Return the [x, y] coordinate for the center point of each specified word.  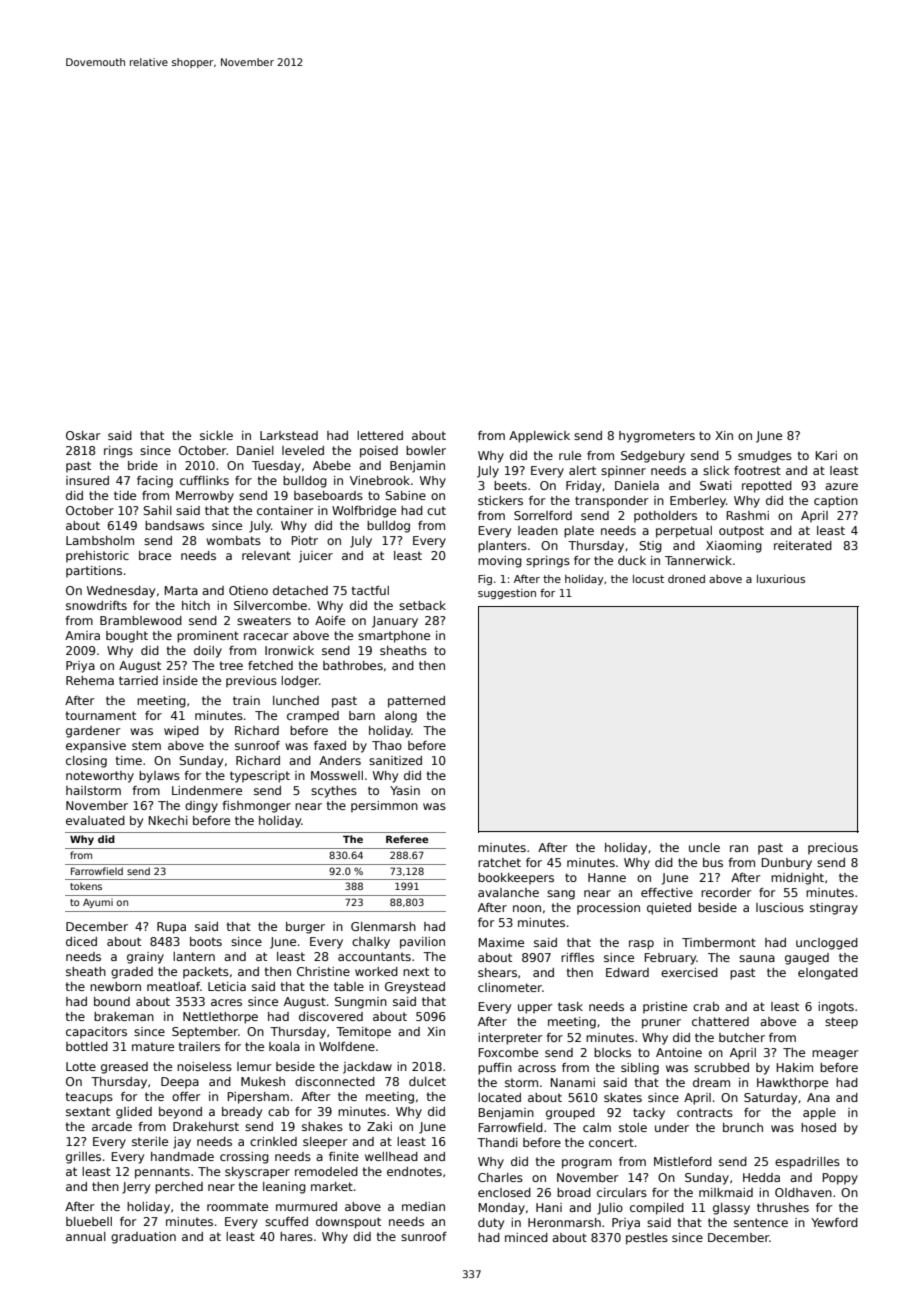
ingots [836, 1008]
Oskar [83, 435]
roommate [237, 1206]
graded [132, 973]
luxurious [781, 578]
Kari [826, 455]
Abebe [332, 465]
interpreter [510, 1039]
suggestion [507, 594]
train [246, 700]
